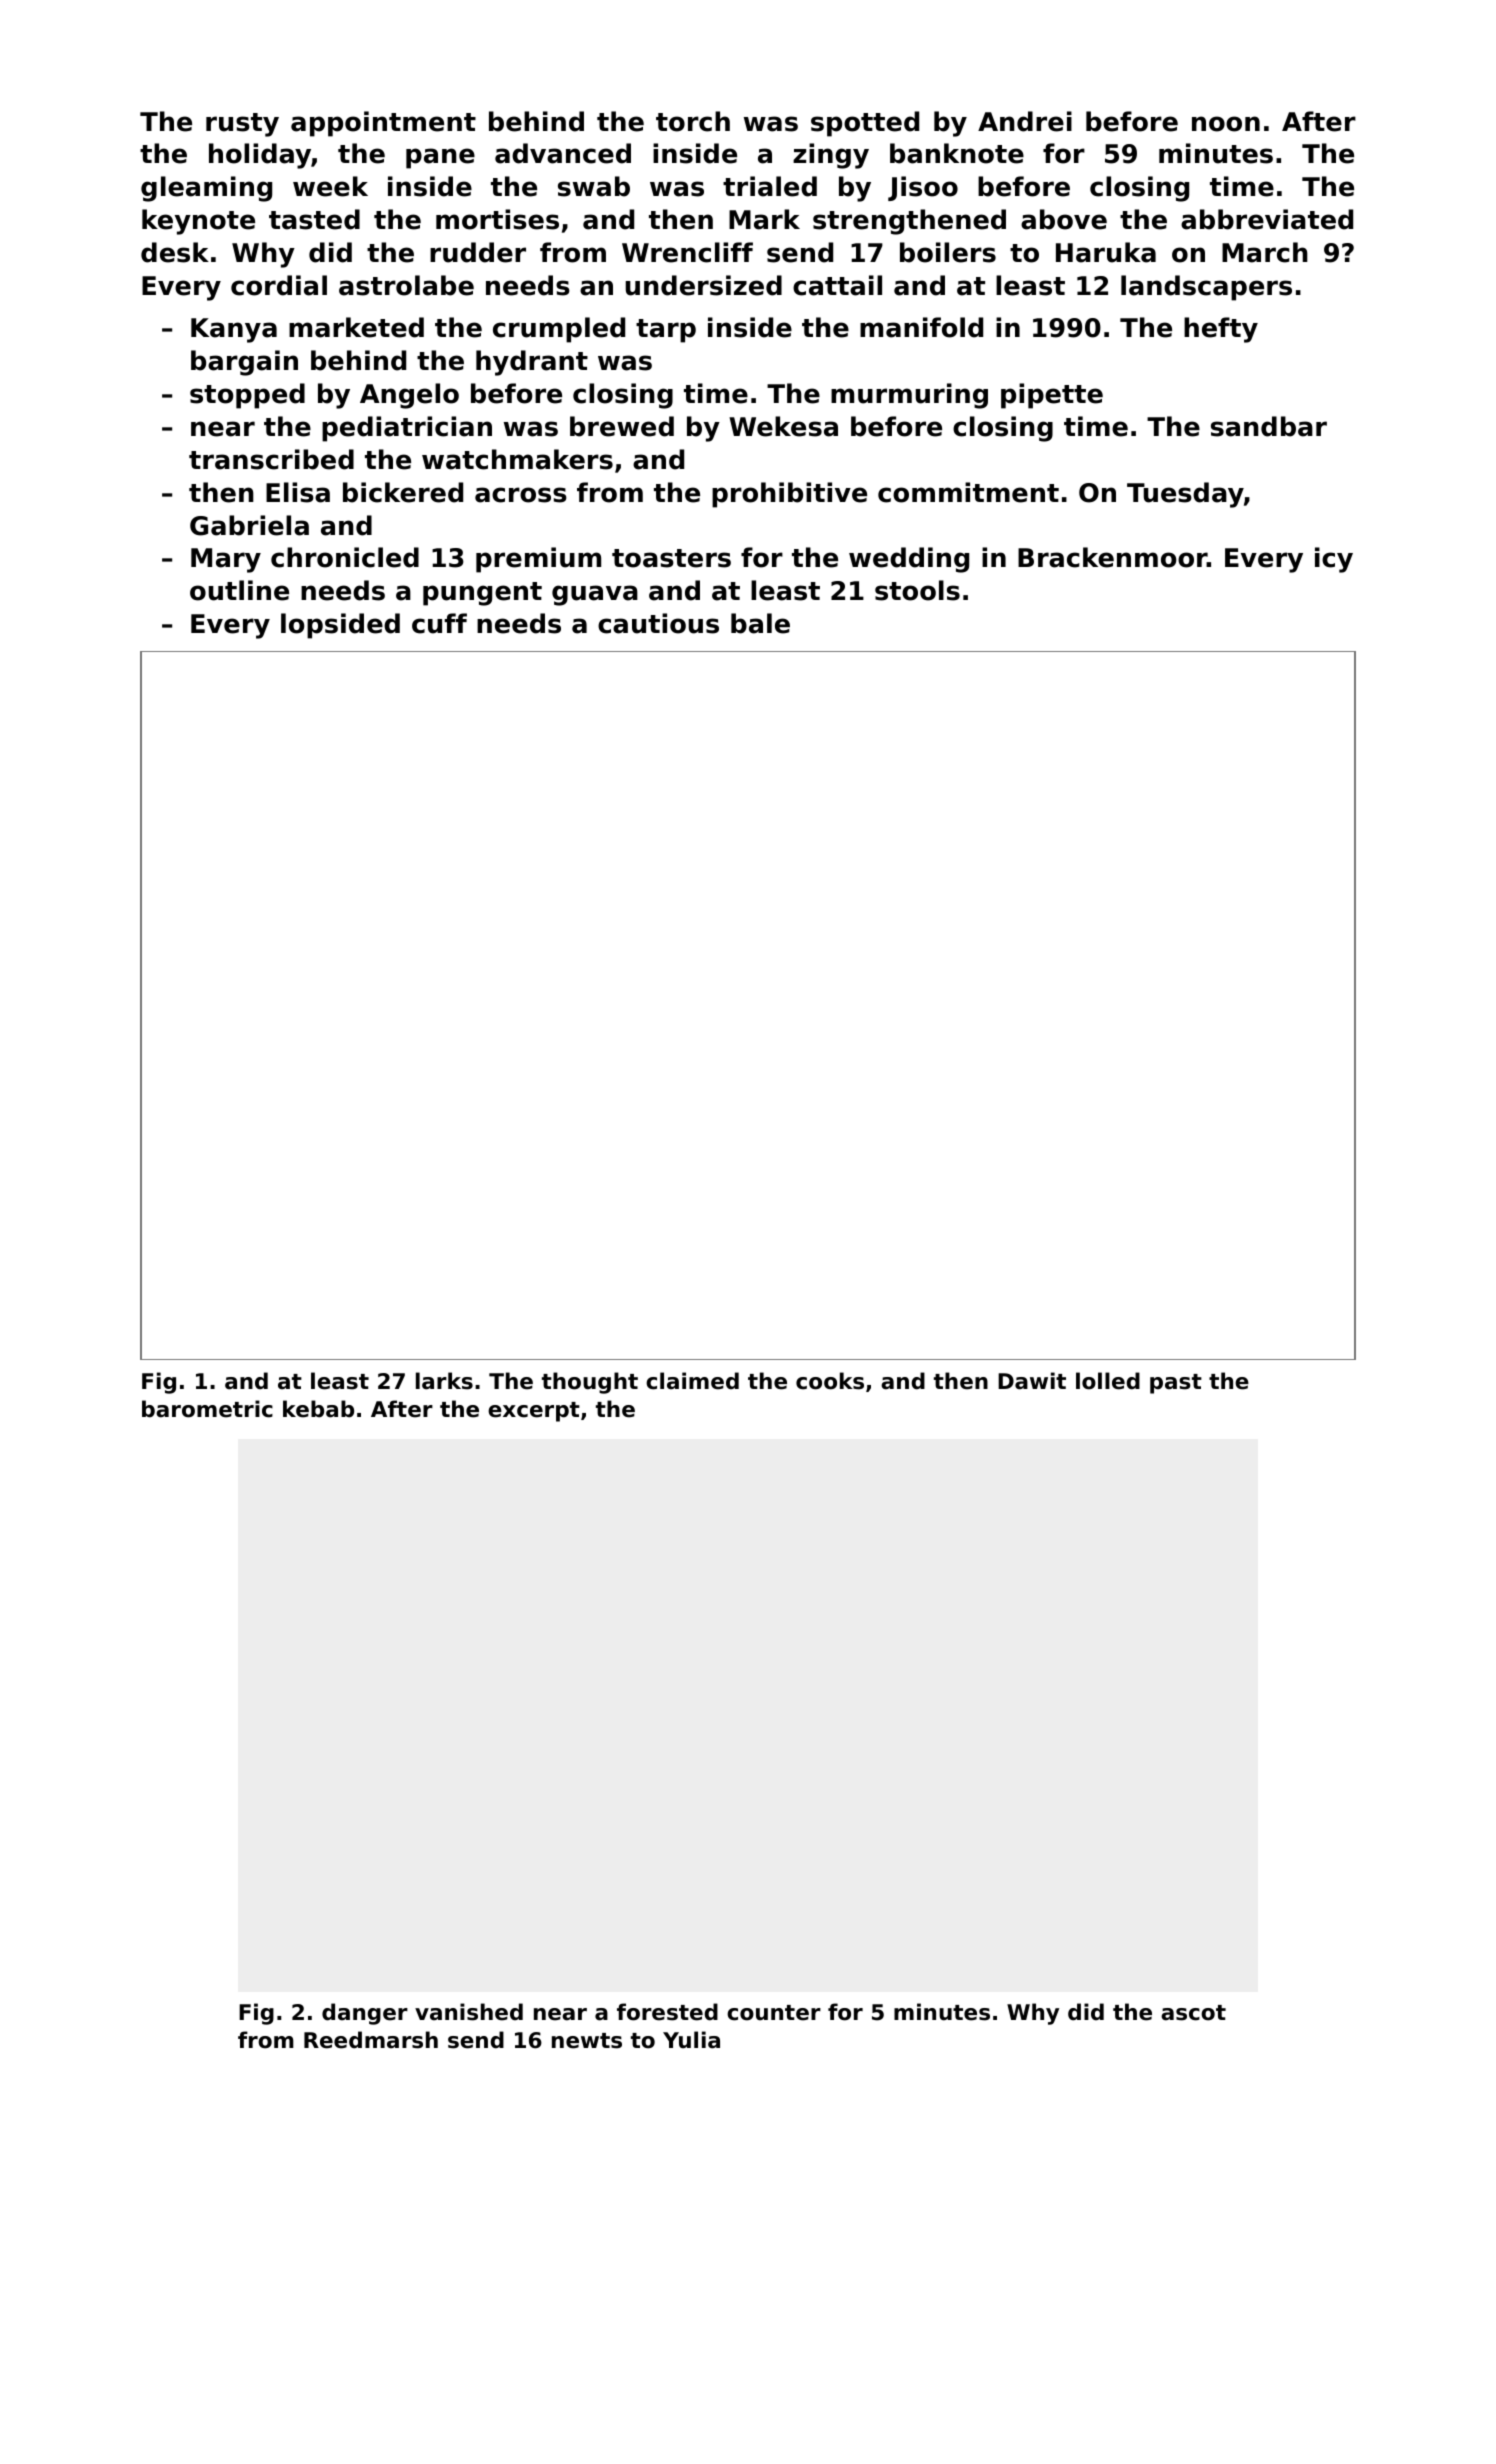 This screenshot has height=2464, width=1496. I want to click on excerpt, so click(534, 1412).
